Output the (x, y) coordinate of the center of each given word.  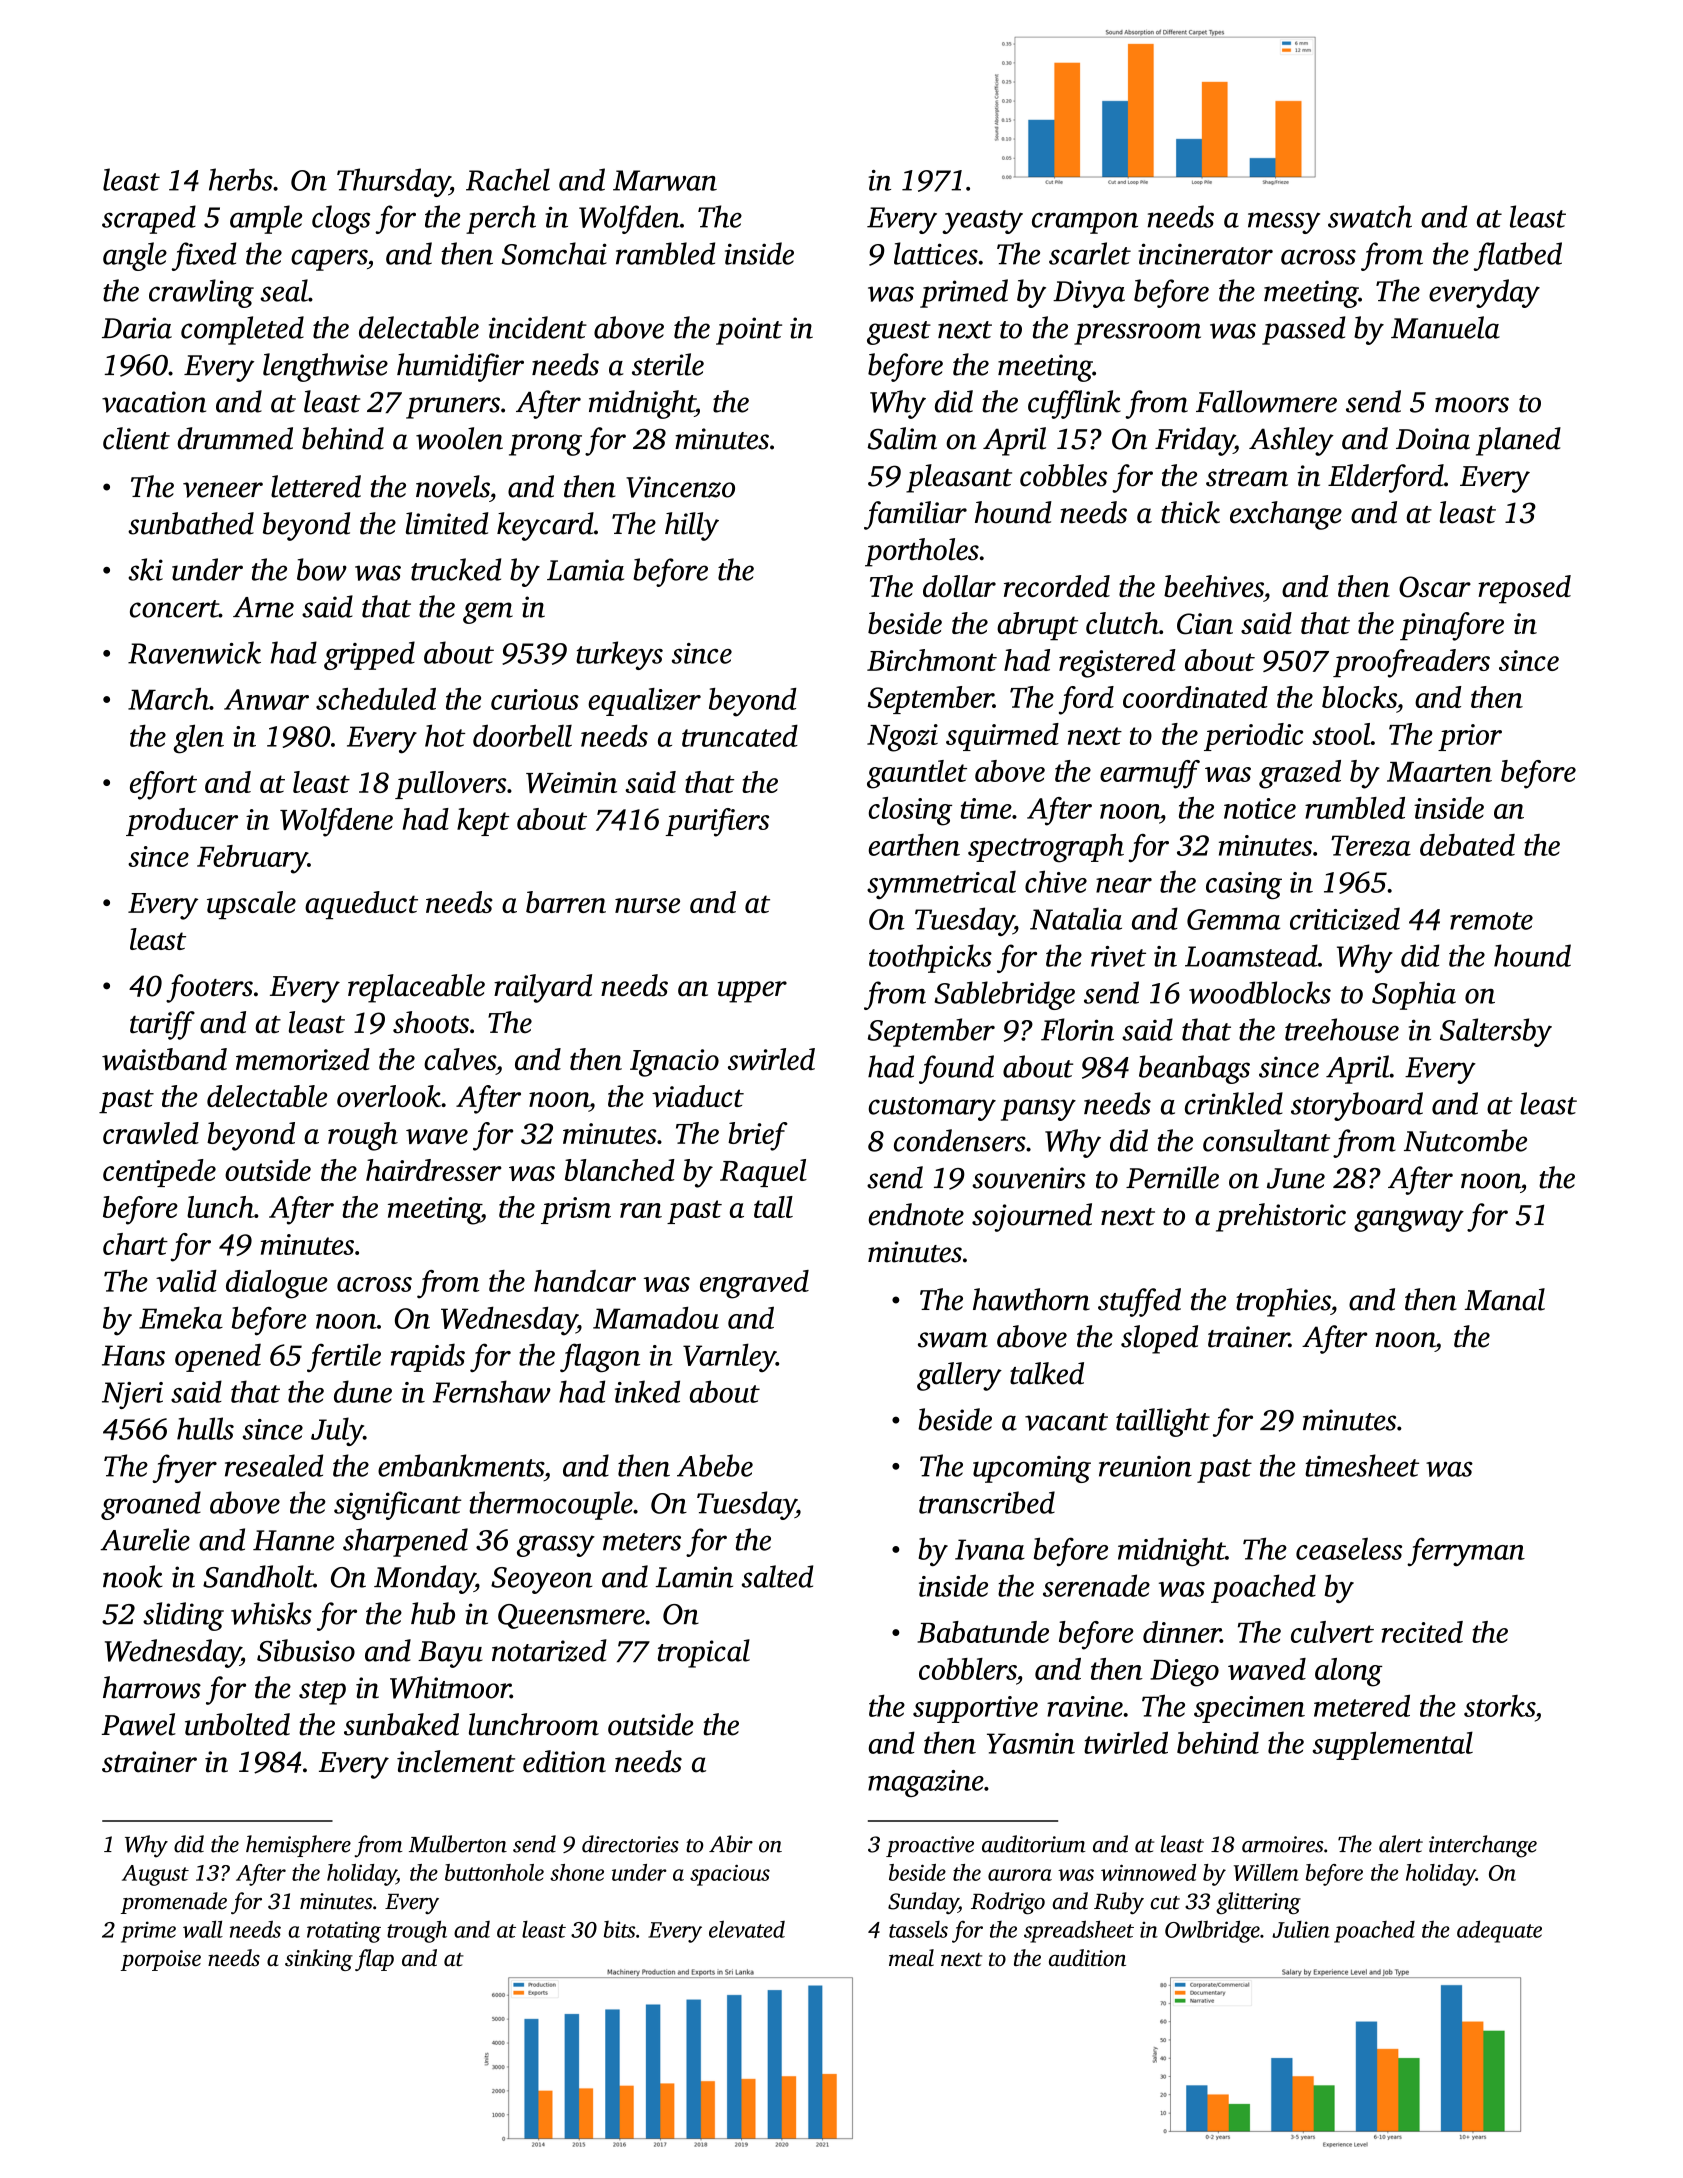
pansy (1038, 1110)
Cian (1205, 624)
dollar (959, 586)
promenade (174, 1903)
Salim (902, 438)
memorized (303, 1059)
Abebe (715, 1465)
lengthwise (325, 367)
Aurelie (145, 1539)
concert (174, 609)
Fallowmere (1266, 401)
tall (773, 1207)
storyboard (1357, 1106)
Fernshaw (492, 1391)
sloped (1159, 1339)
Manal (1504, 1299)
